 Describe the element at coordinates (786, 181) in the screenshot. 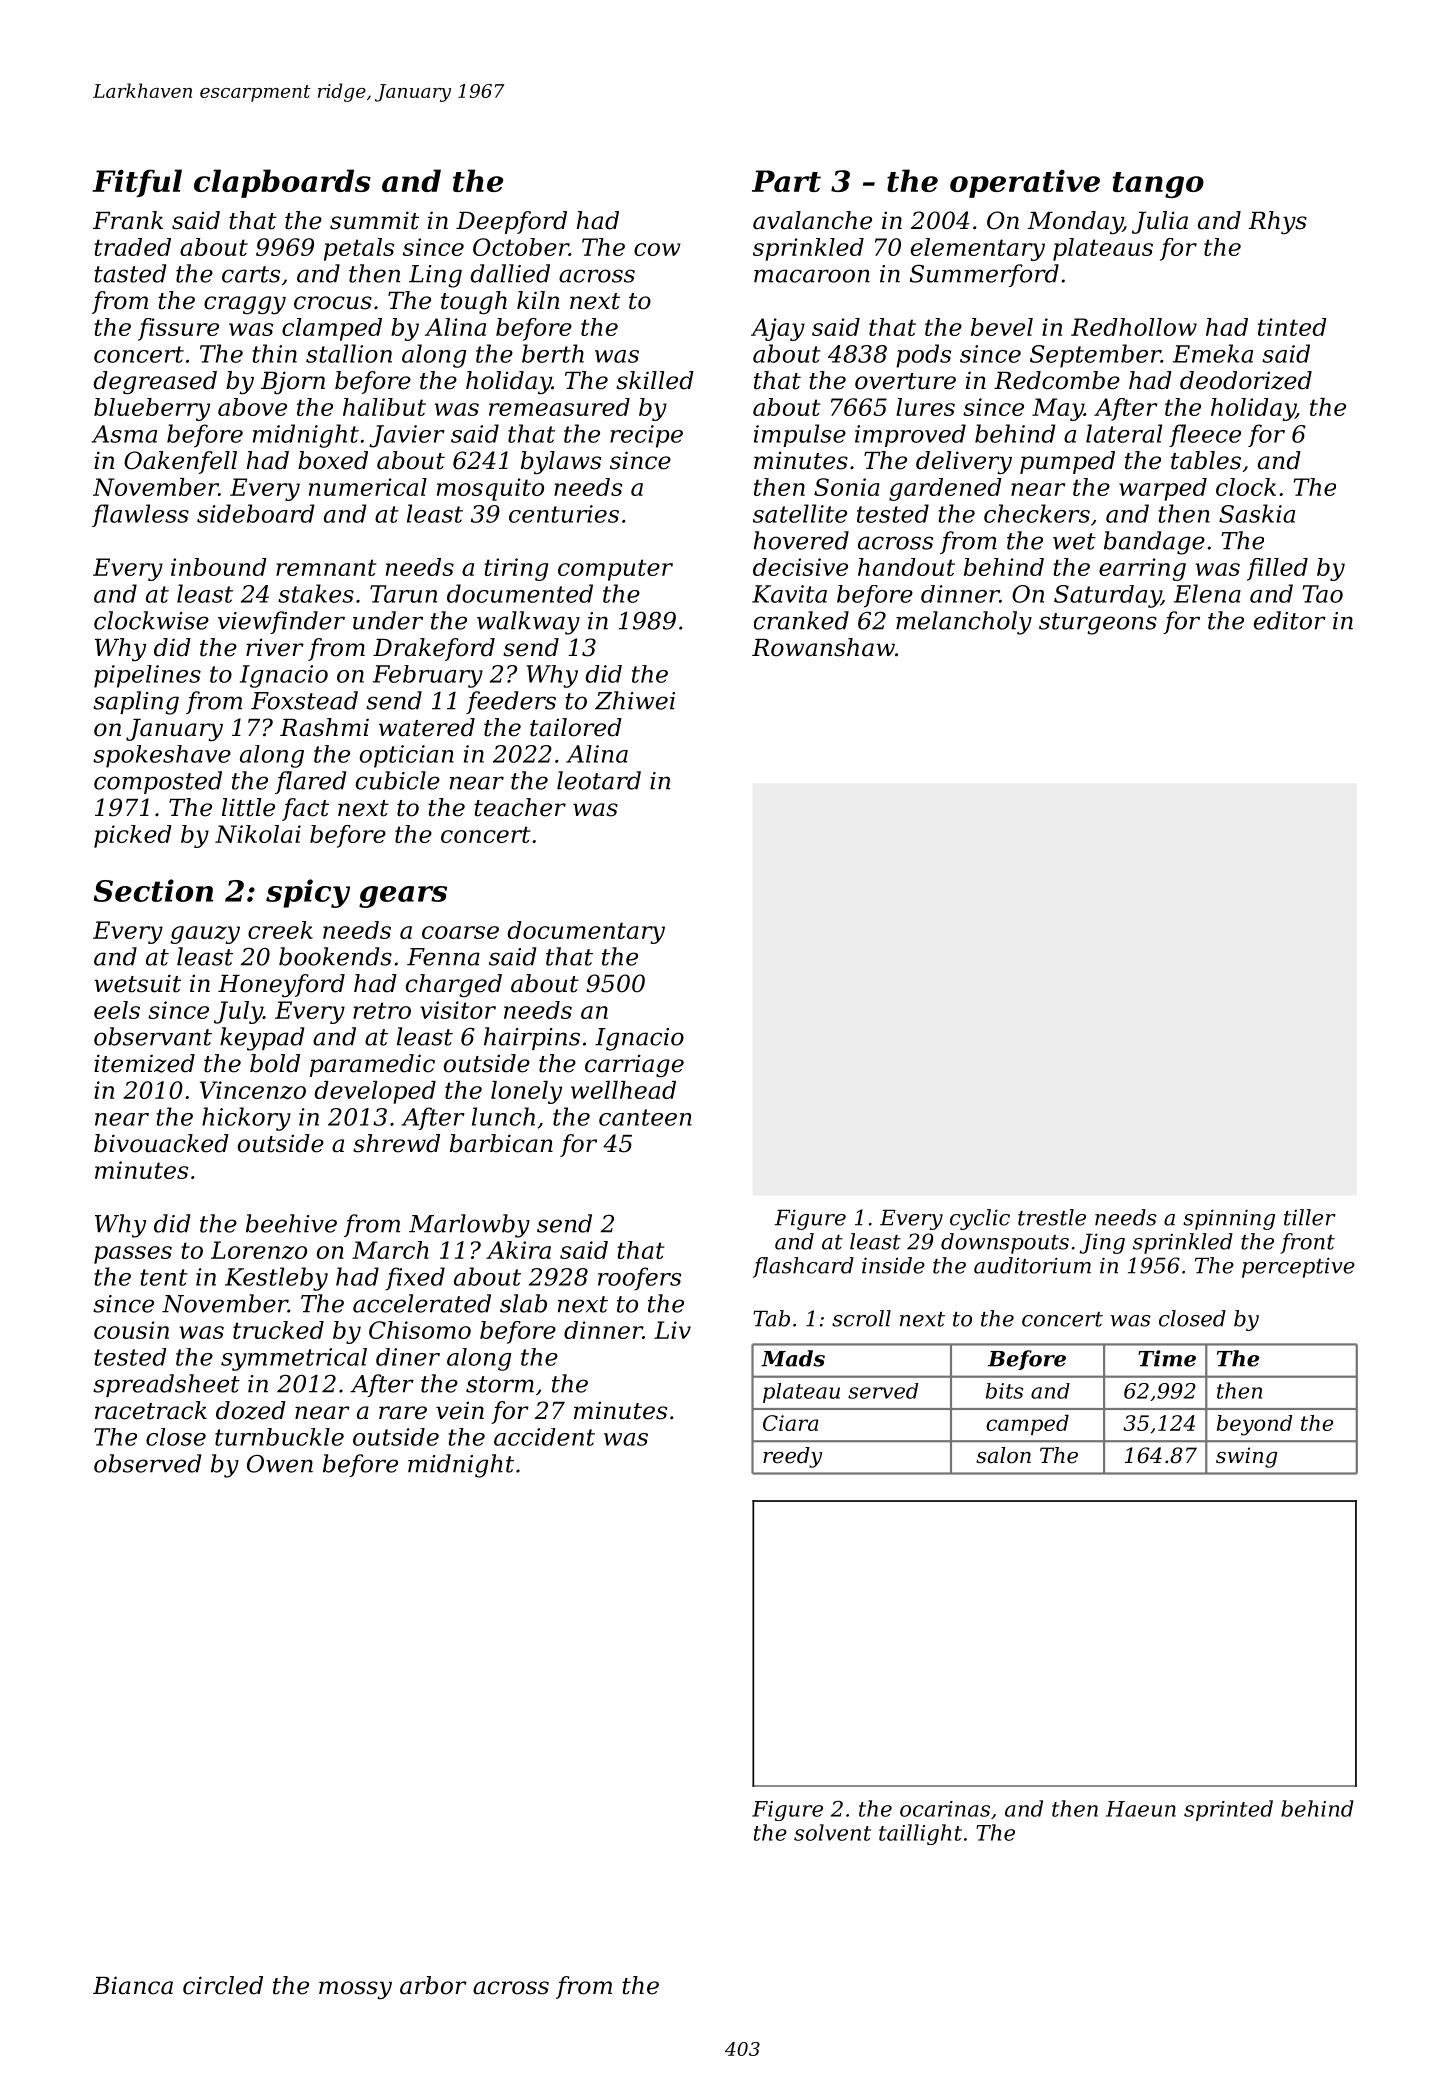

I see `Part` at that location.
